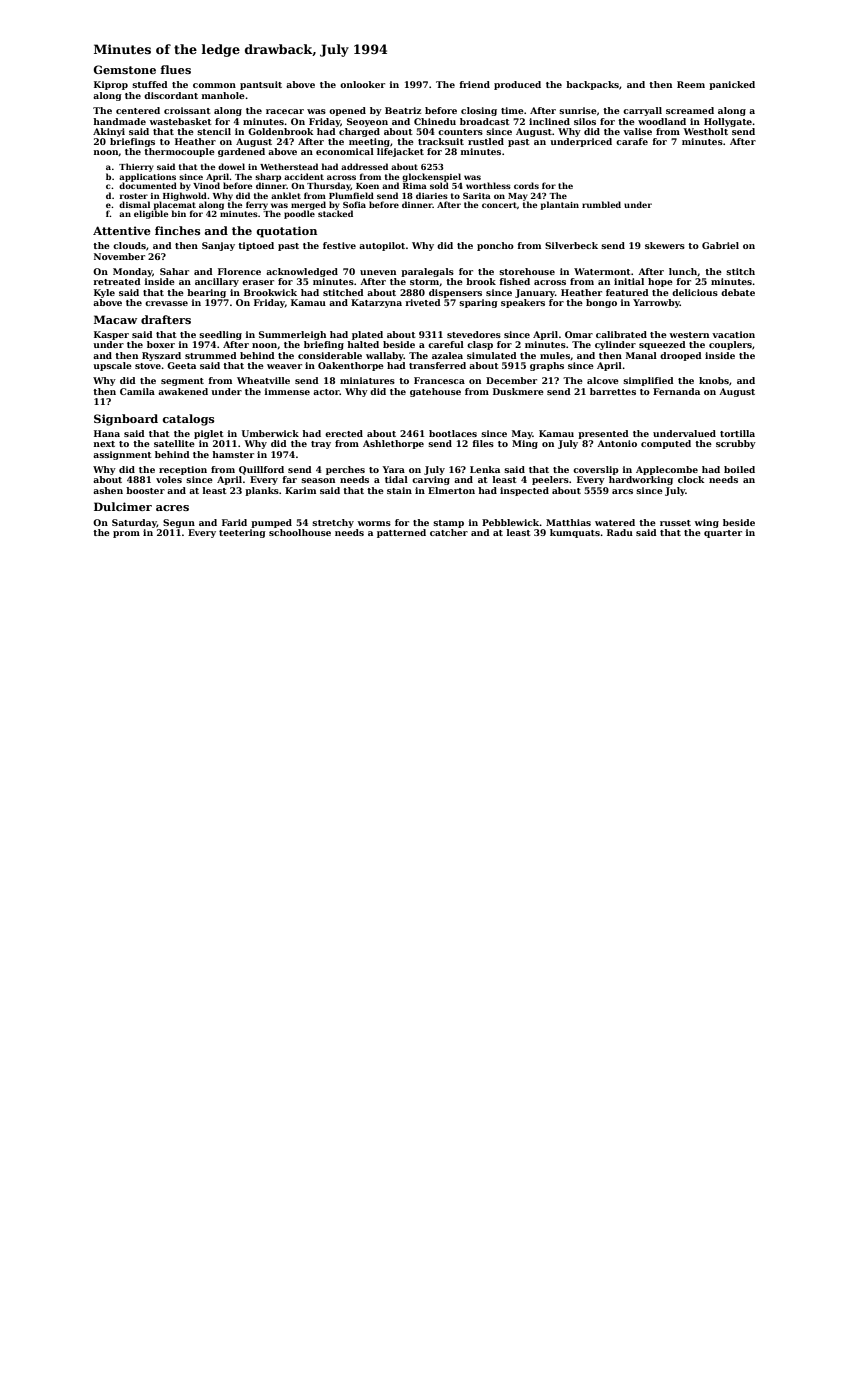 The image size is (849, 1400). What do you see at coordinates (526, 185) in the page?
I see `cords` at bounding box center [526, 185].
